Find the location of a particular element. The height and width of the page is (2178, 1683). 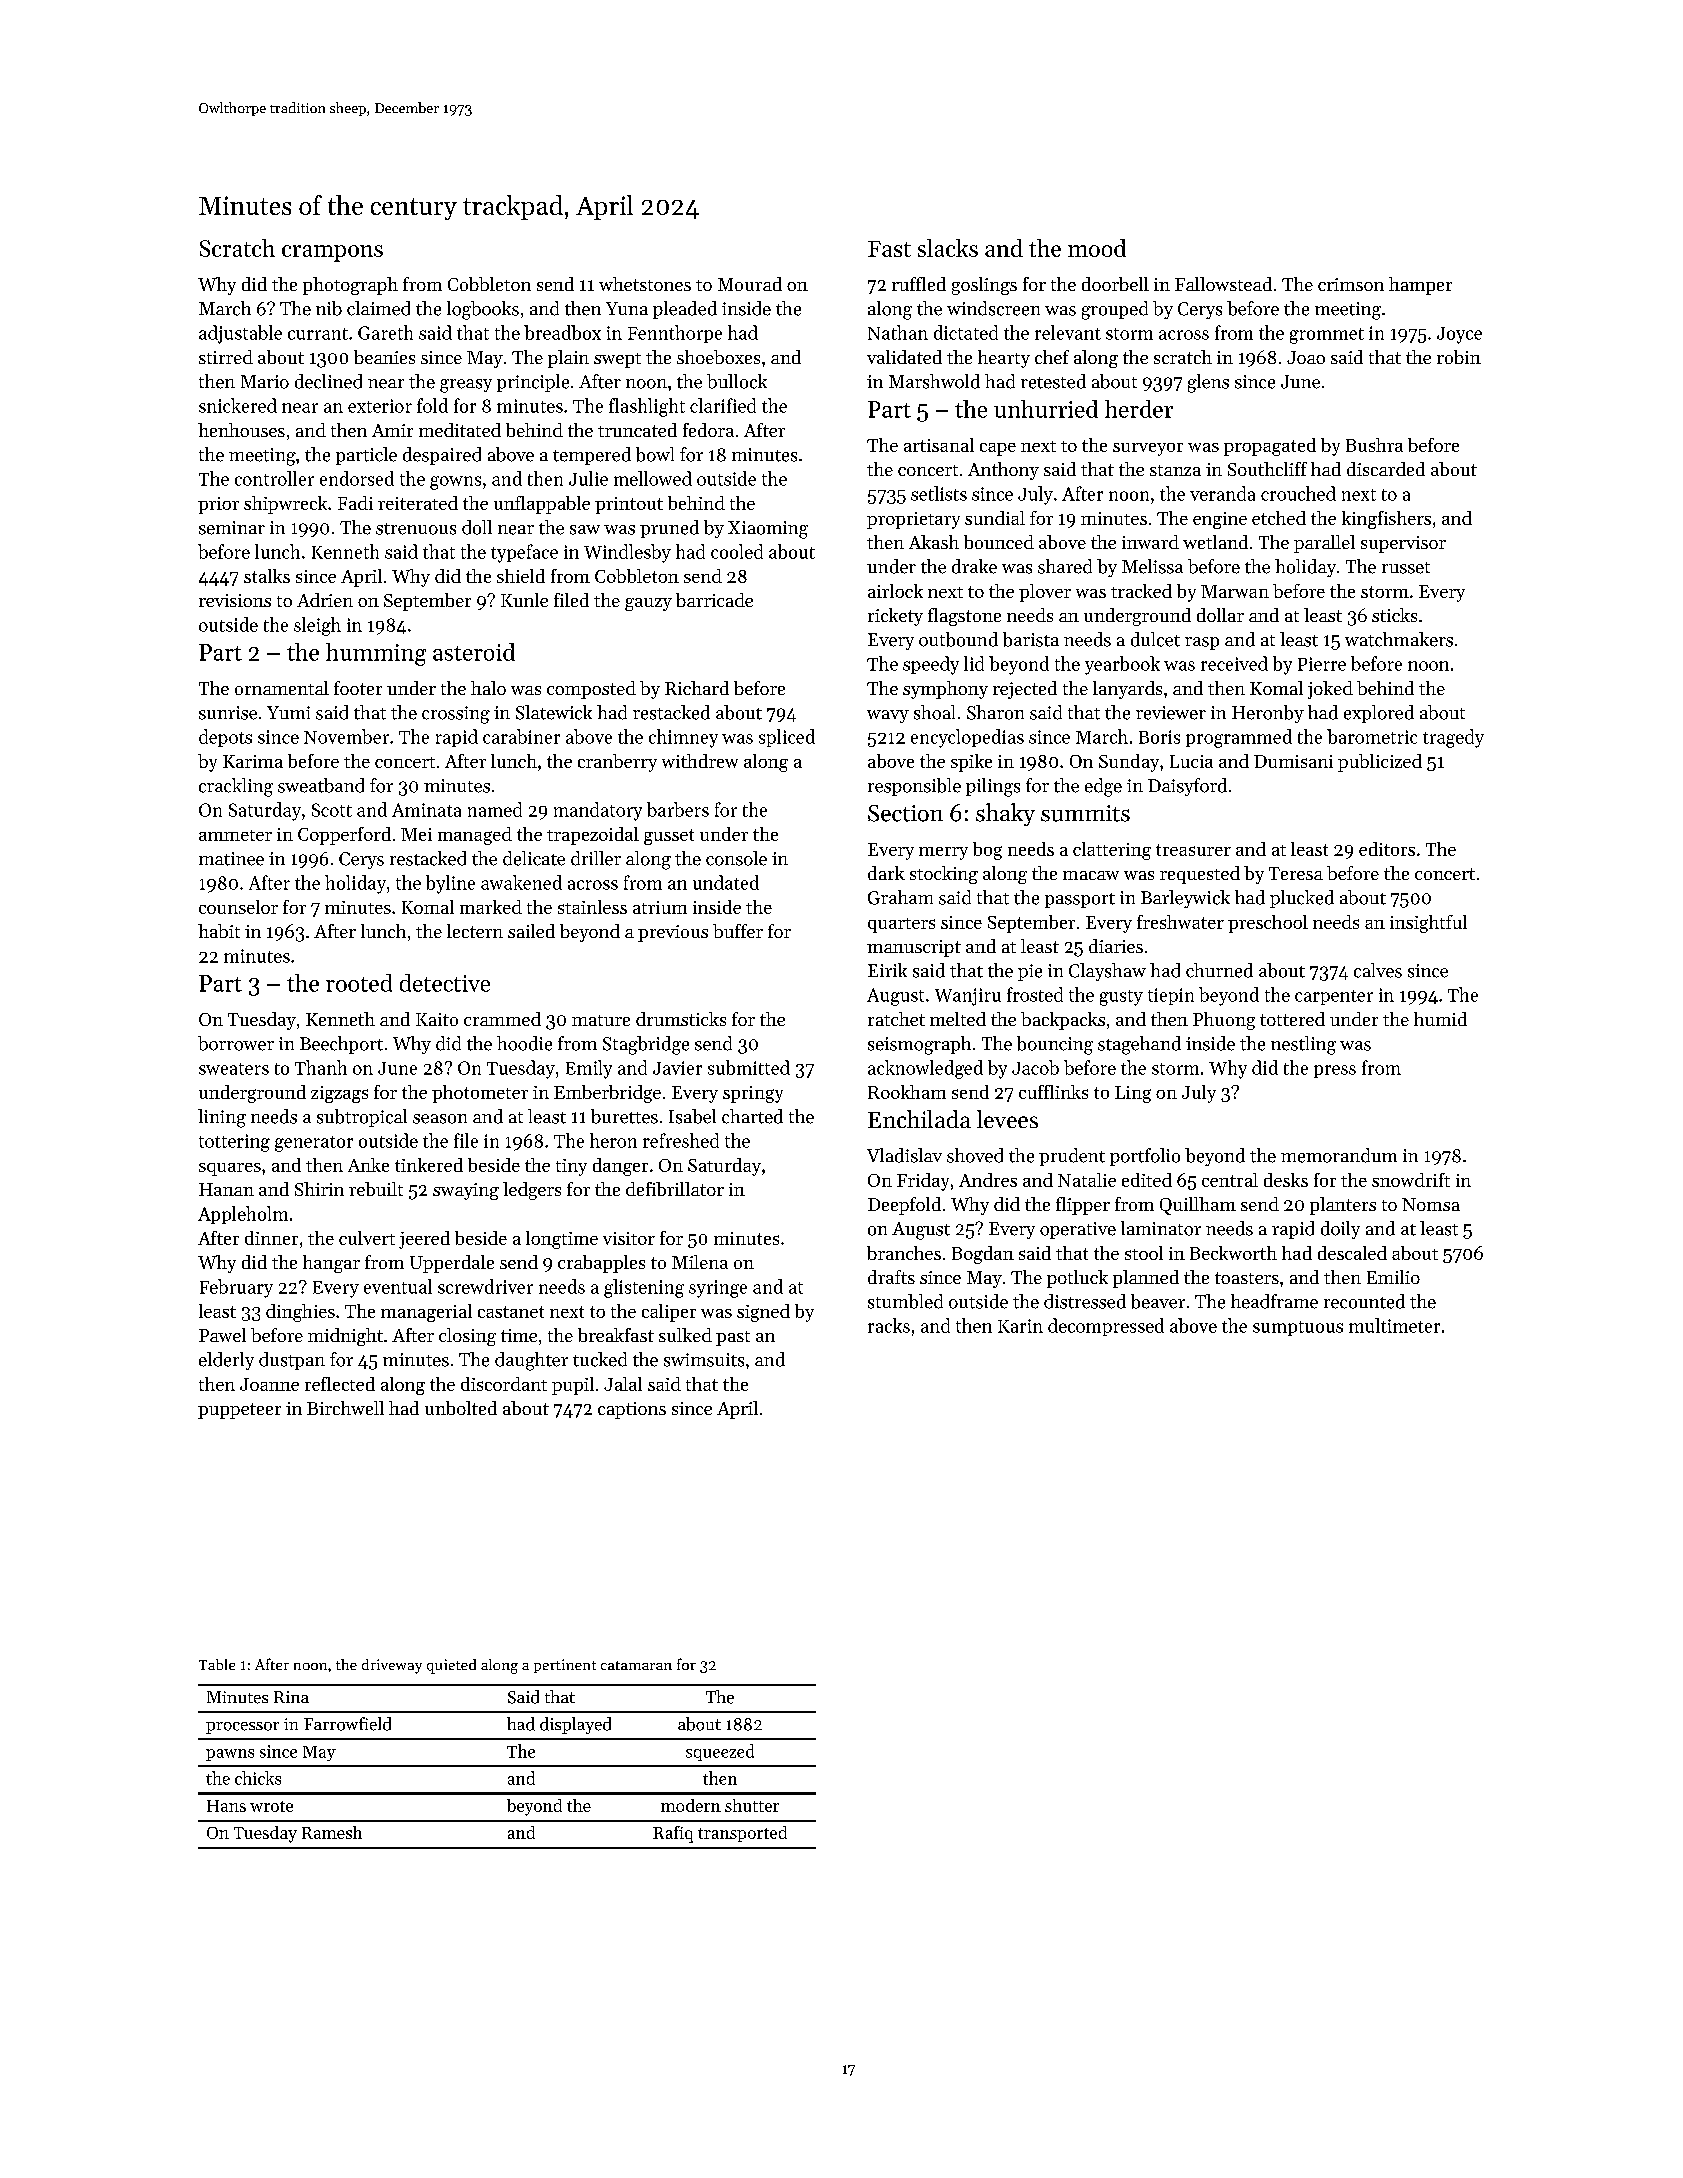

Mourad is located at coordinates (750, 284).
